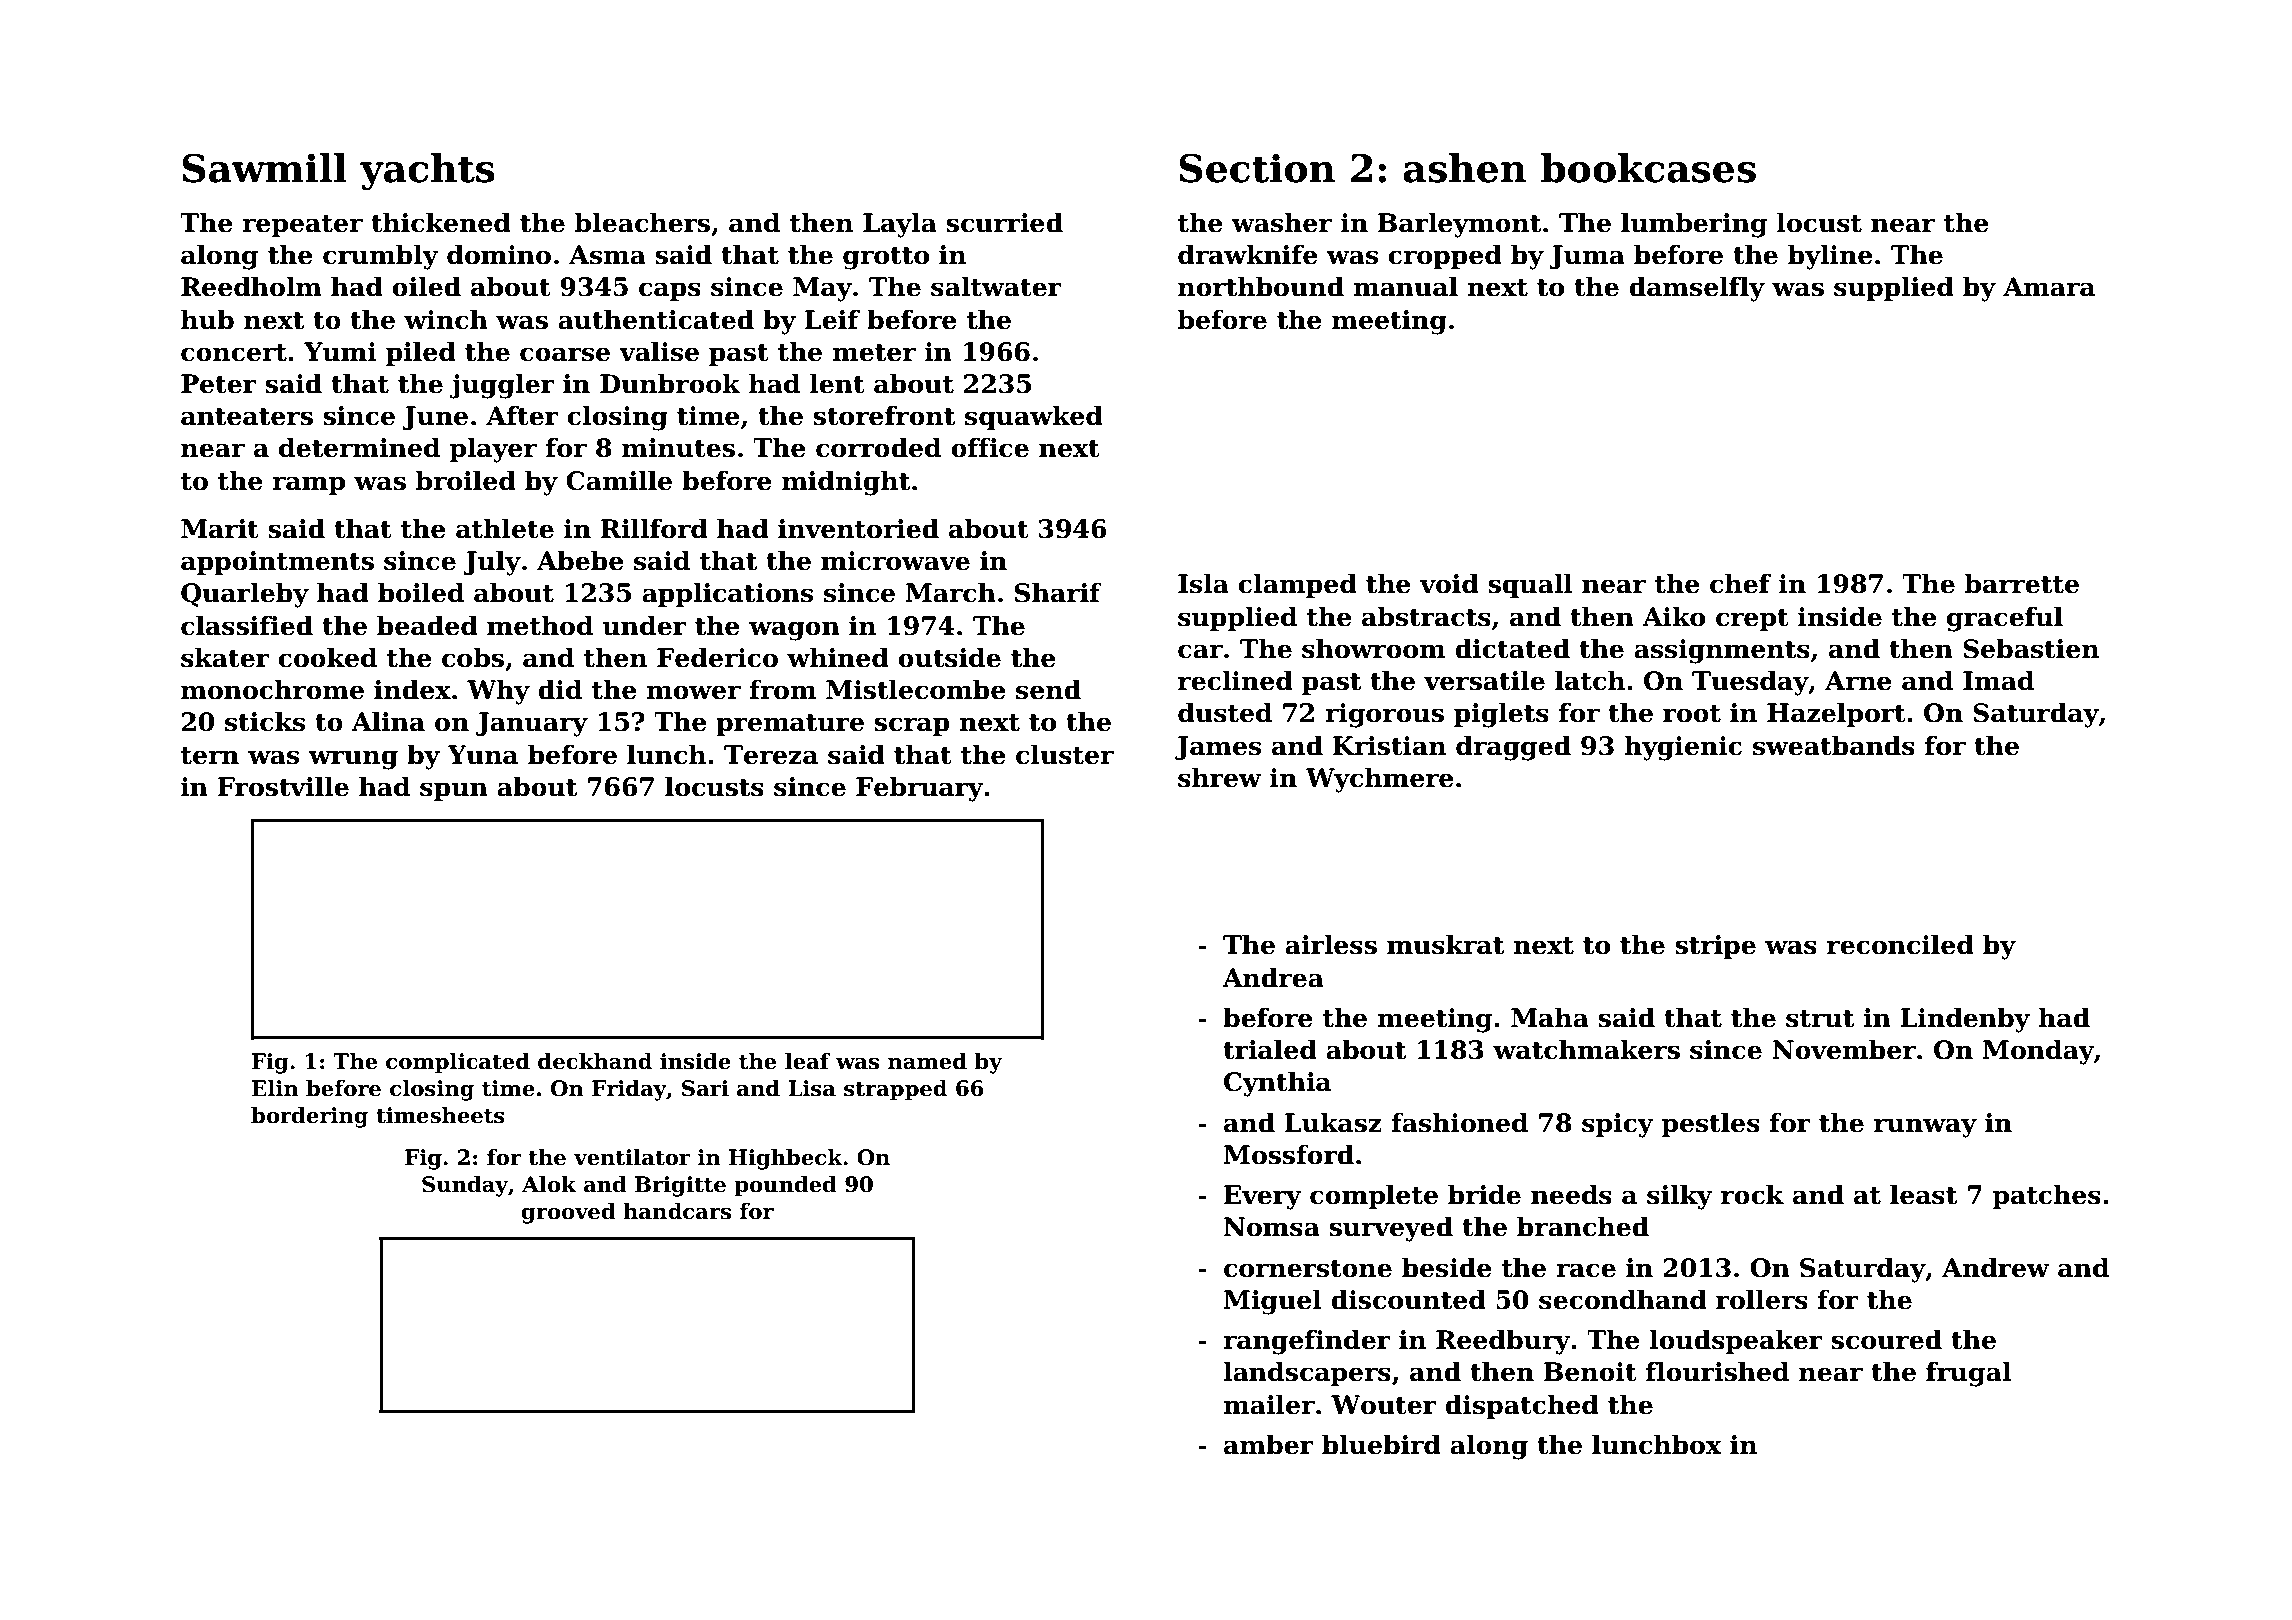 The height and width of the screenshot is (1620, 2292). Describe the element at coordinates (1273, 977) in the screenshot. I see `Andrea` at that location.
